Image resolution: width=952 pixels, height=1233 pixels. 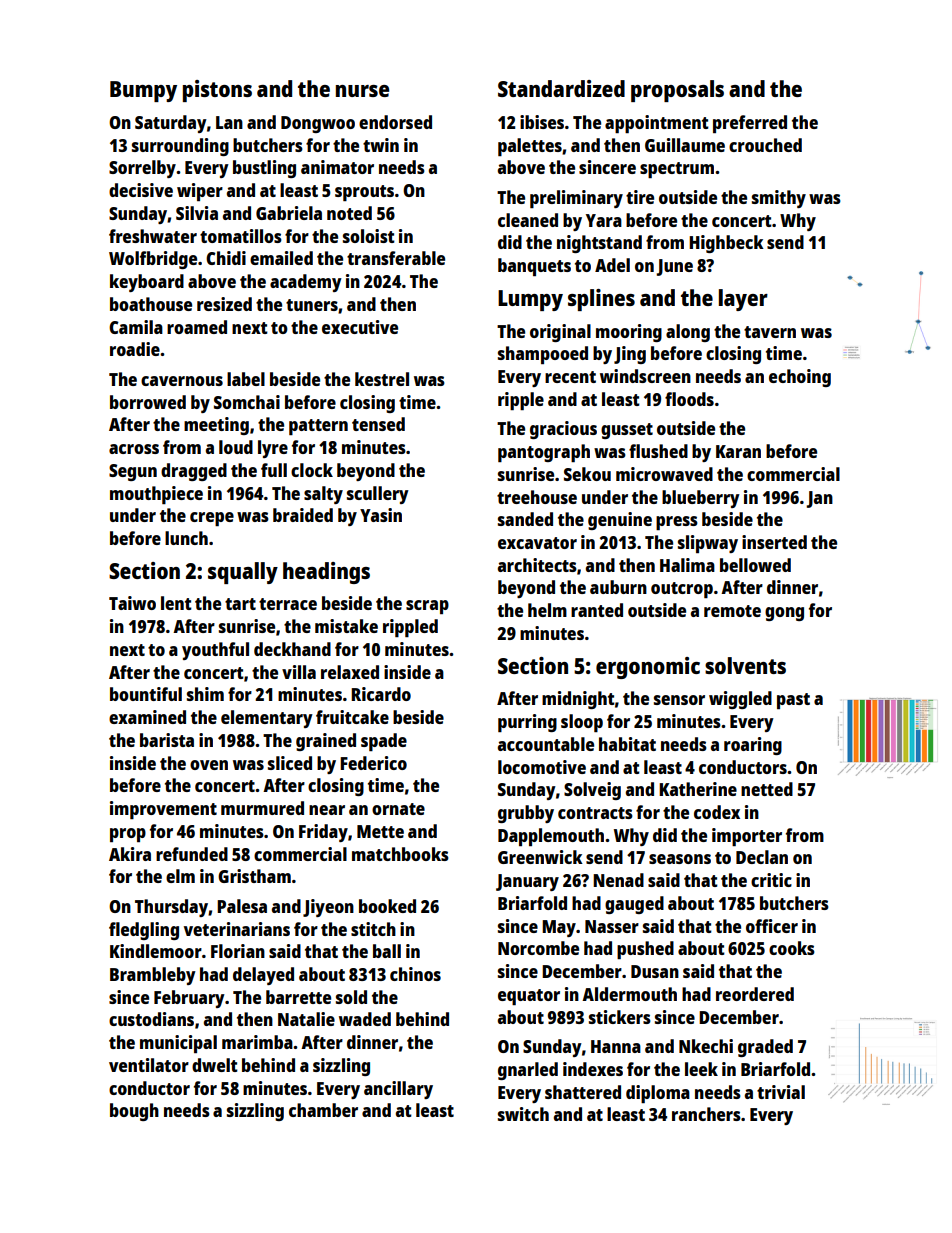 What do you see at coordinates (205, 694) in the screenshot?
I see `shim` at bounding box center [205, 694].
